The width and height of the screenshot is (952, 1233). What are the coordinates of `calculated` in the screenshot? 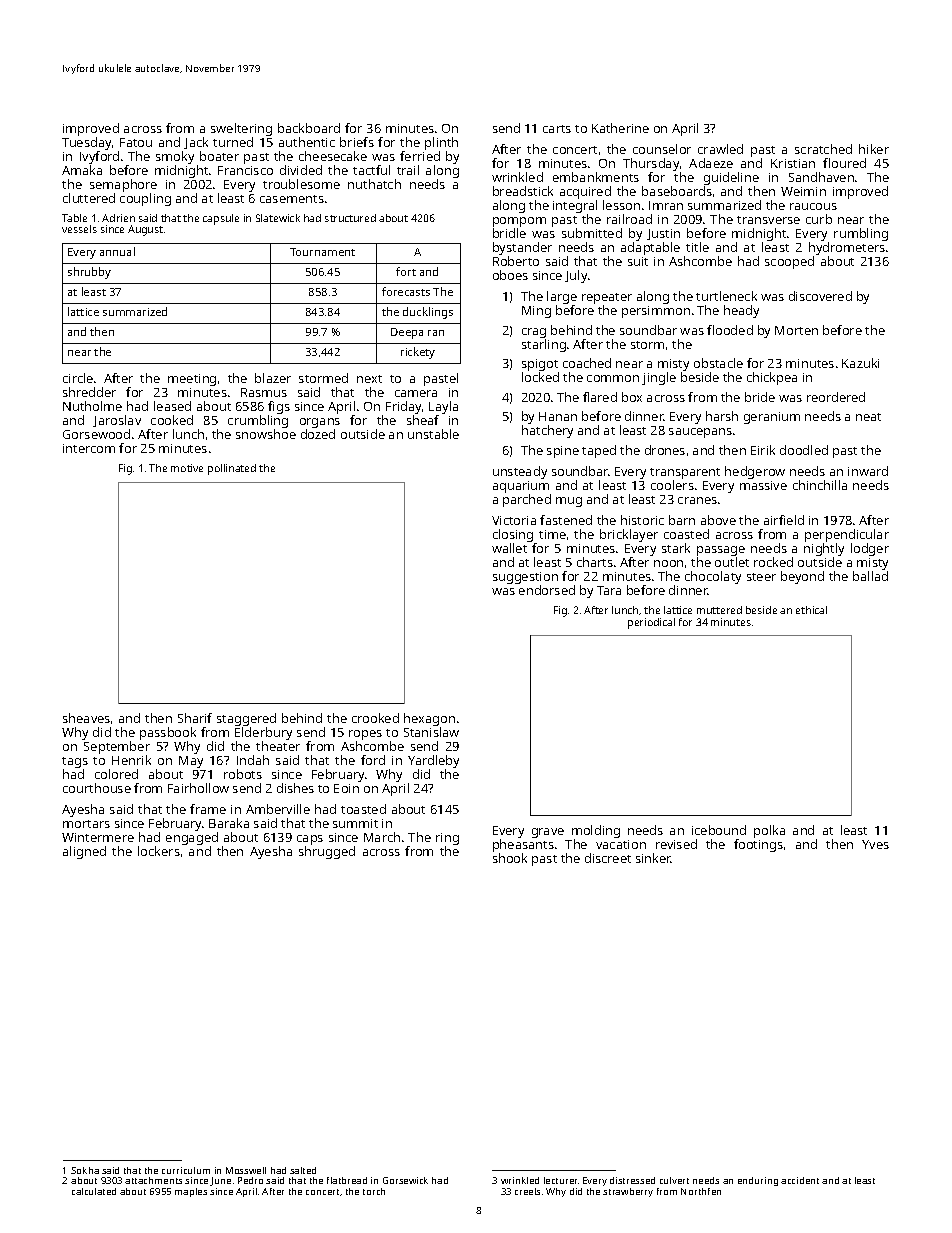 It's located at (94, 1191).
